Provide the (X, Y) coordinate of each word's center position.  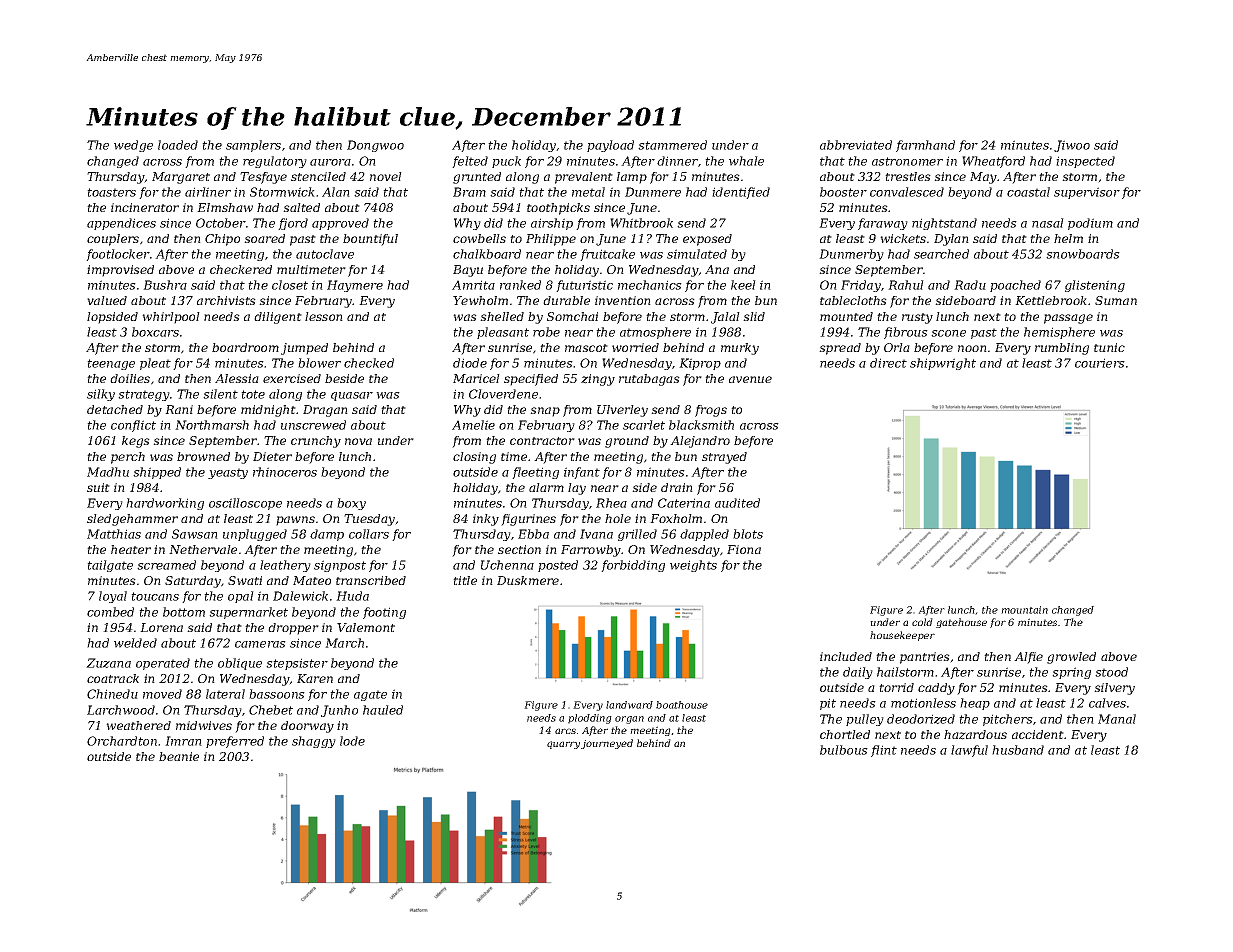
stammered (672, 145)
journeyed (607, 744)
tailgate (110, 566)
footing (384, 613)
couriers (1100, 363)
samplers (253, 146)
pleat (155, 364)
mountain (1024, 610)
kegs (136, 442)
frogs (711, 411)
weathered (138, 725)
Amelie (473, 425)
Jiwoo (1072, 146)
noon (972, 348)
